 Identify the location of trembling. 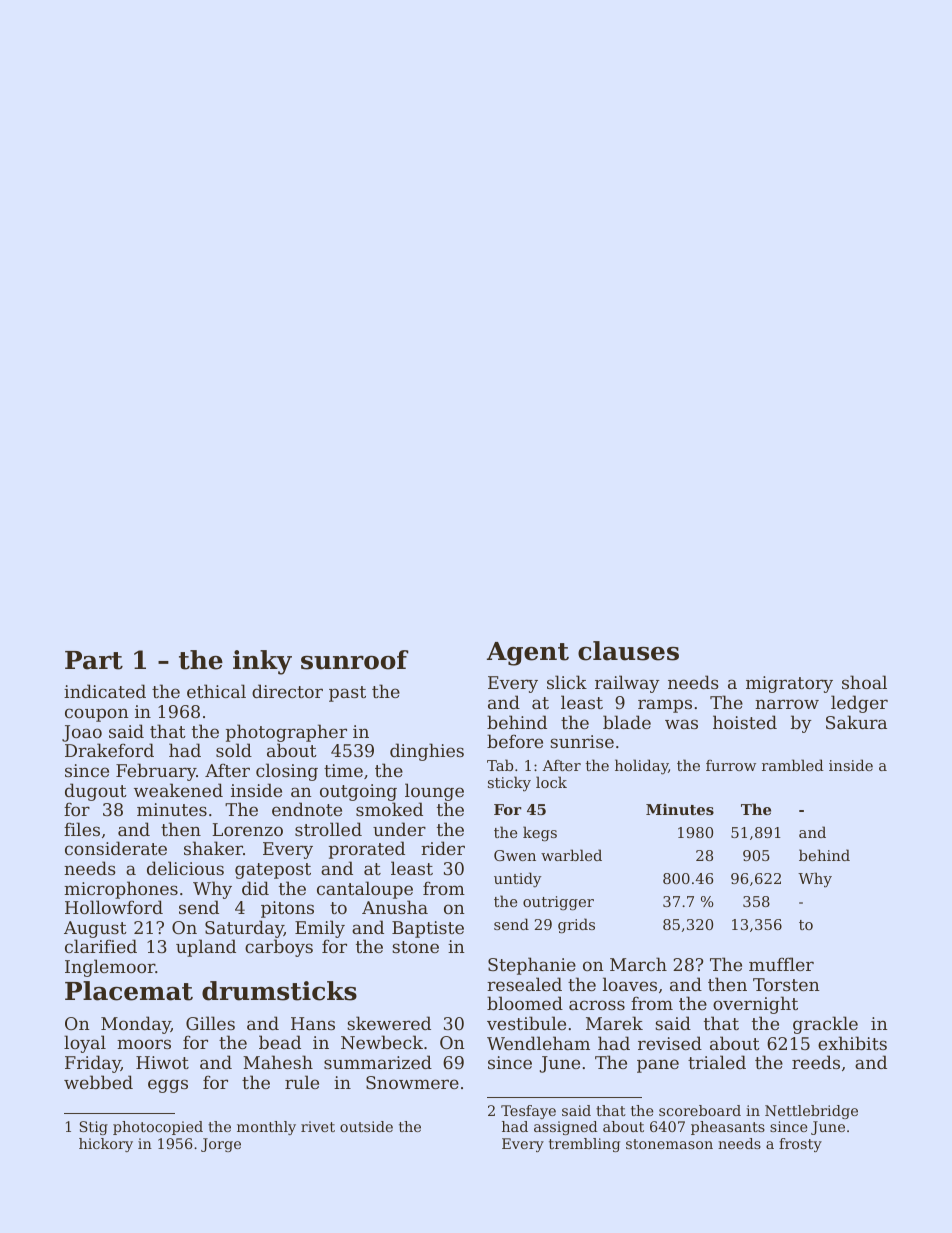
(584, 1145).
